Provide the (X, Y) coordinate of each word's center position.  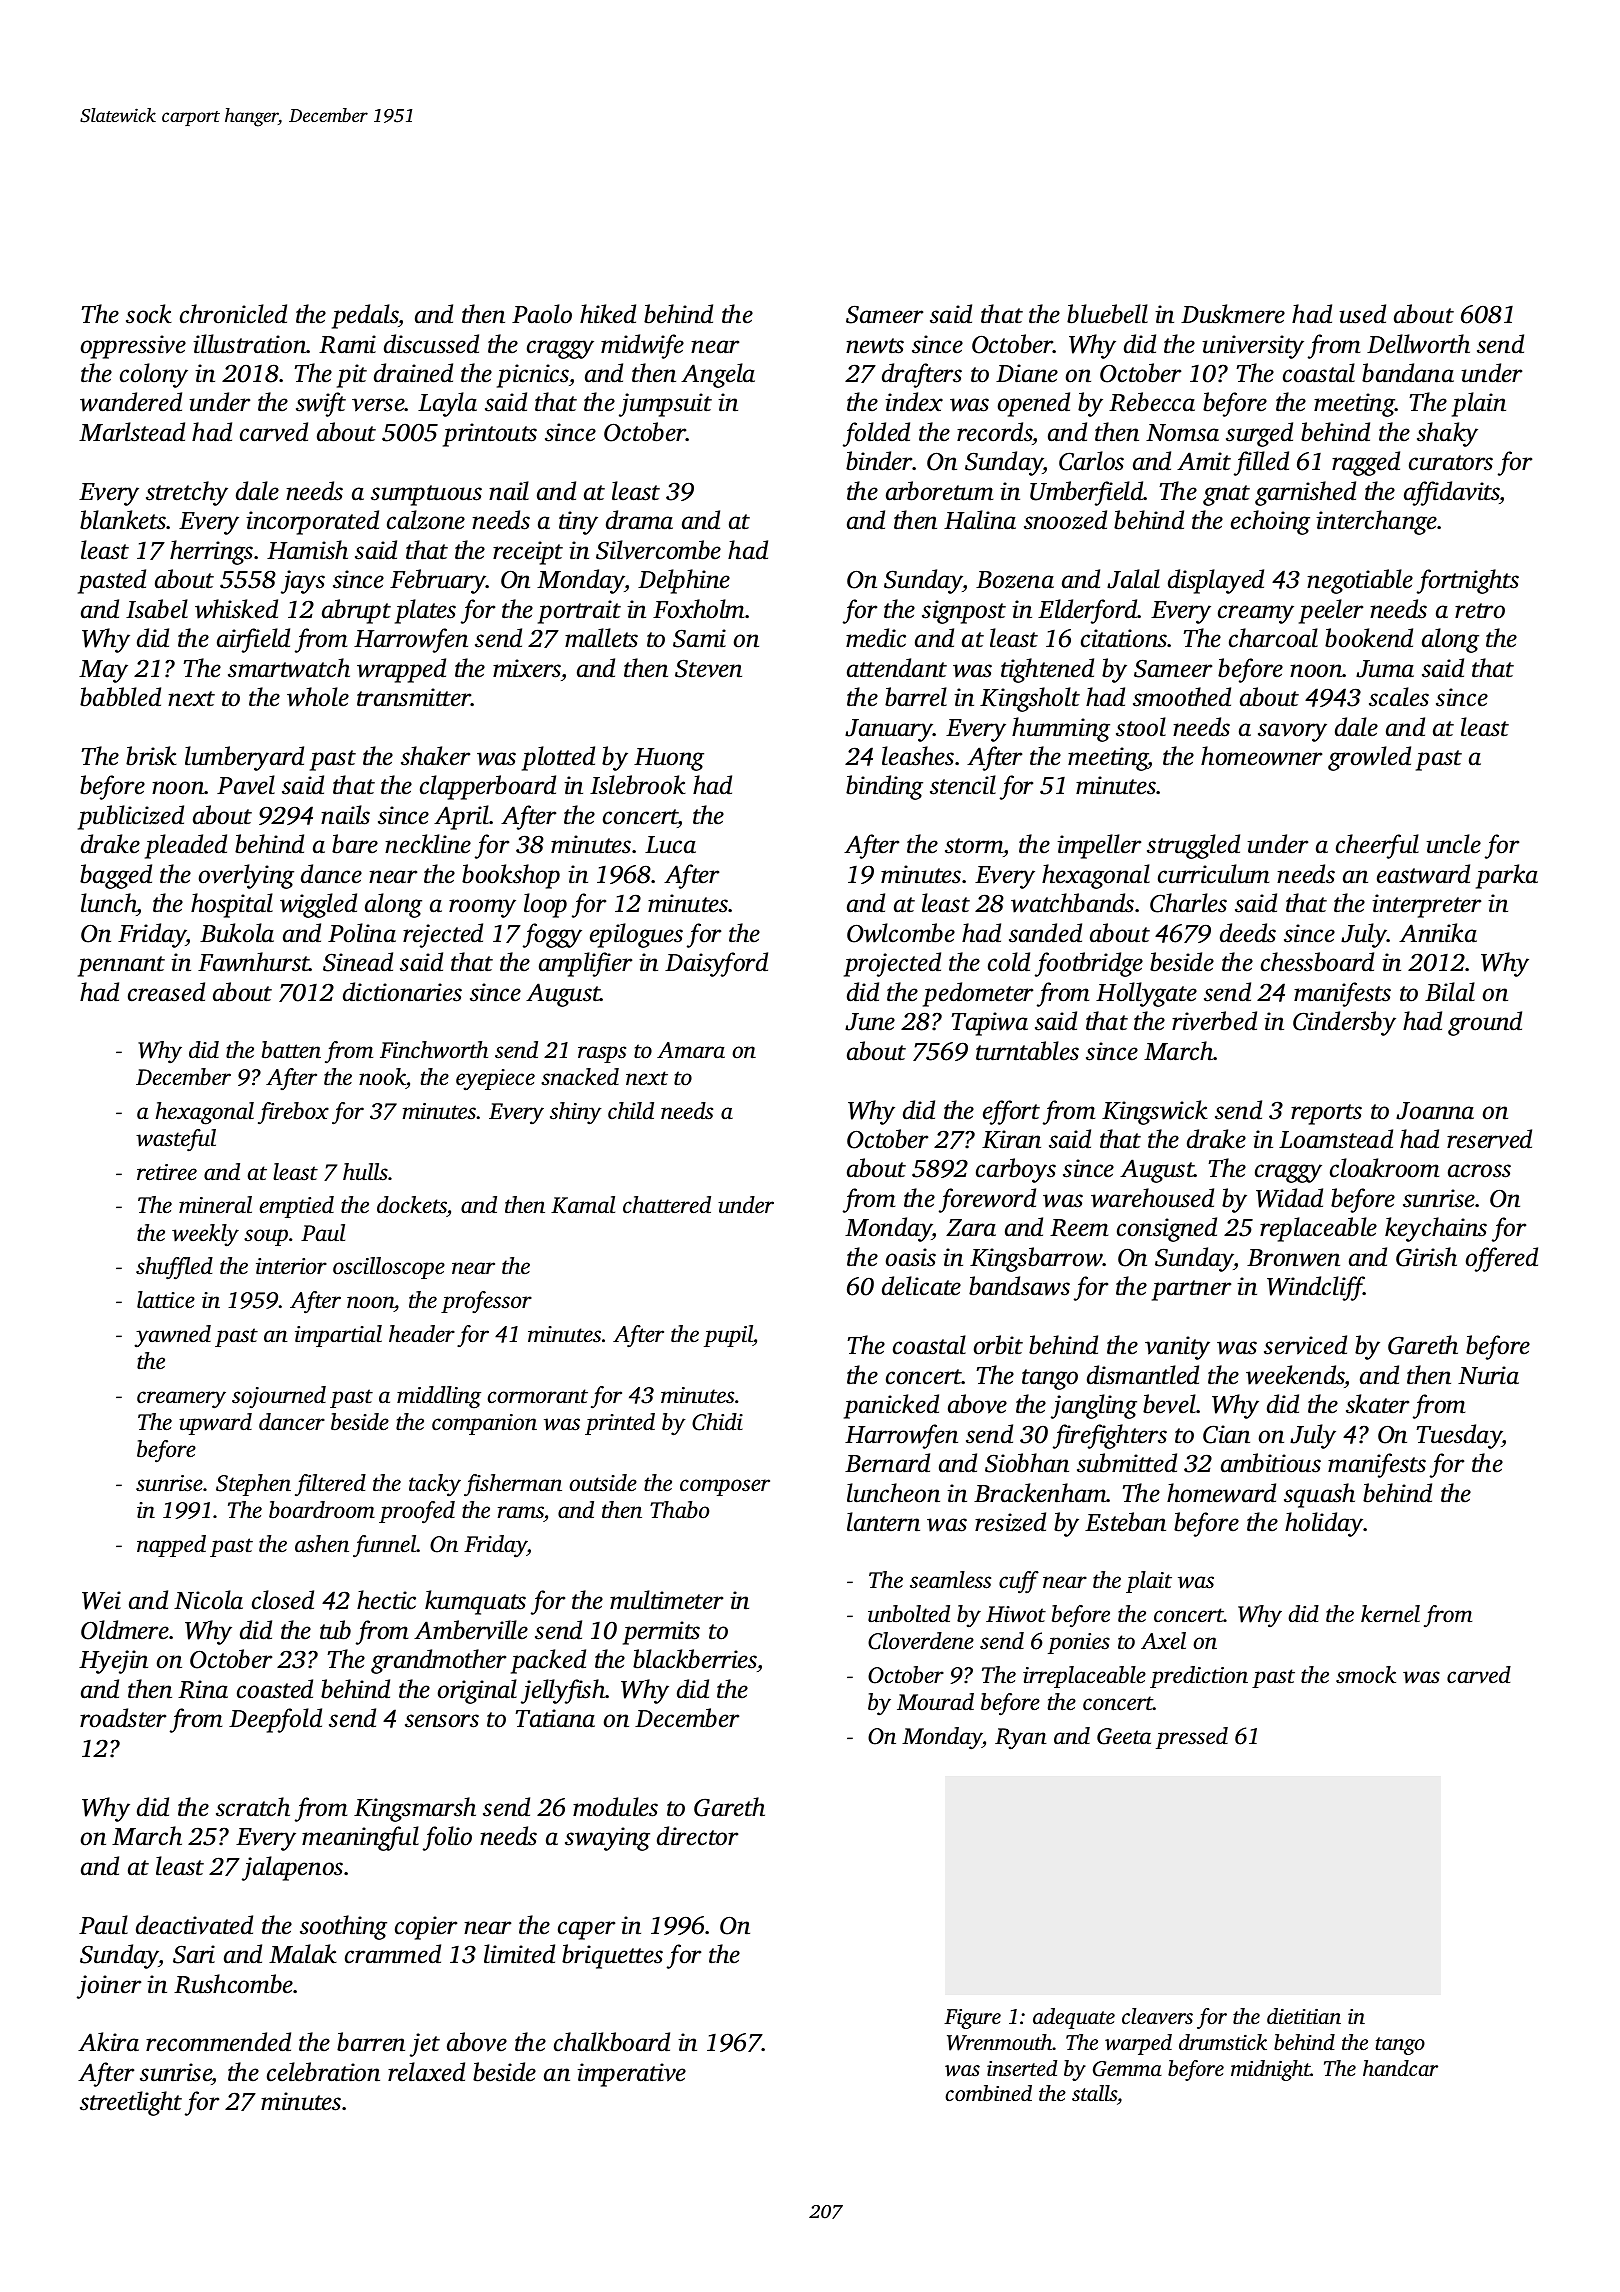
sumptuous (426, 495)
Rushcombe (234, 1984)
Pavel (246, 785)
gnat (1226, 495)
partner (1191, 1290)
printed (620, 1424)
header (422, 1334)
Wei (101, 1600)
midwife (642, 346)
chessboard (1317, 962)
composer (725, 1487)
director (697, 1836)
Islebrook (638, 785)
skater (1377, 1404)
